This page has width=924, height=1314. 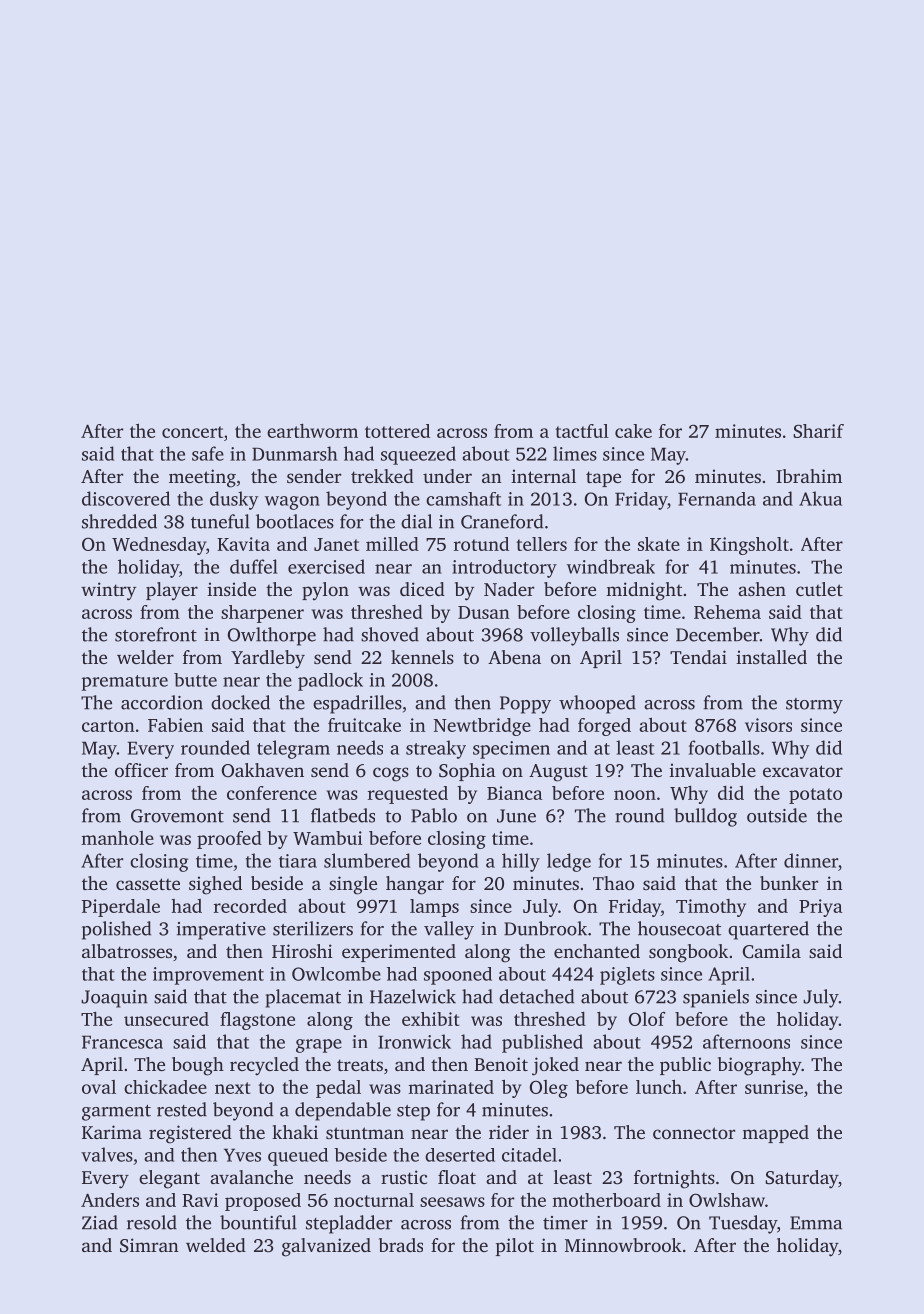 I want to click on Newtbridge, so click(x=482, y=727).
